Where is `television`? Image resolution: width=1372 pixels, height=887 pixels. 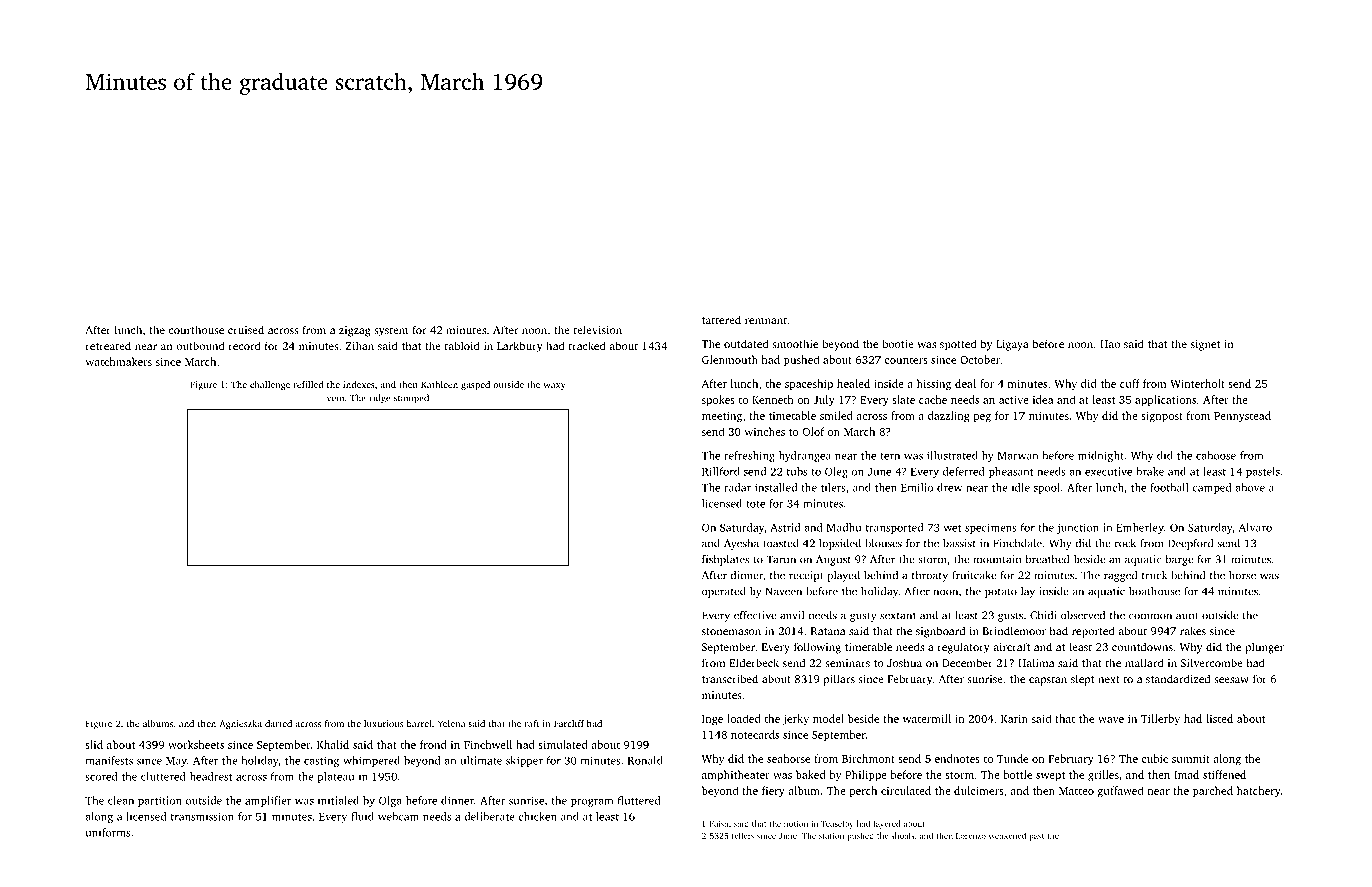
television is located at coordinates (598, 329).
